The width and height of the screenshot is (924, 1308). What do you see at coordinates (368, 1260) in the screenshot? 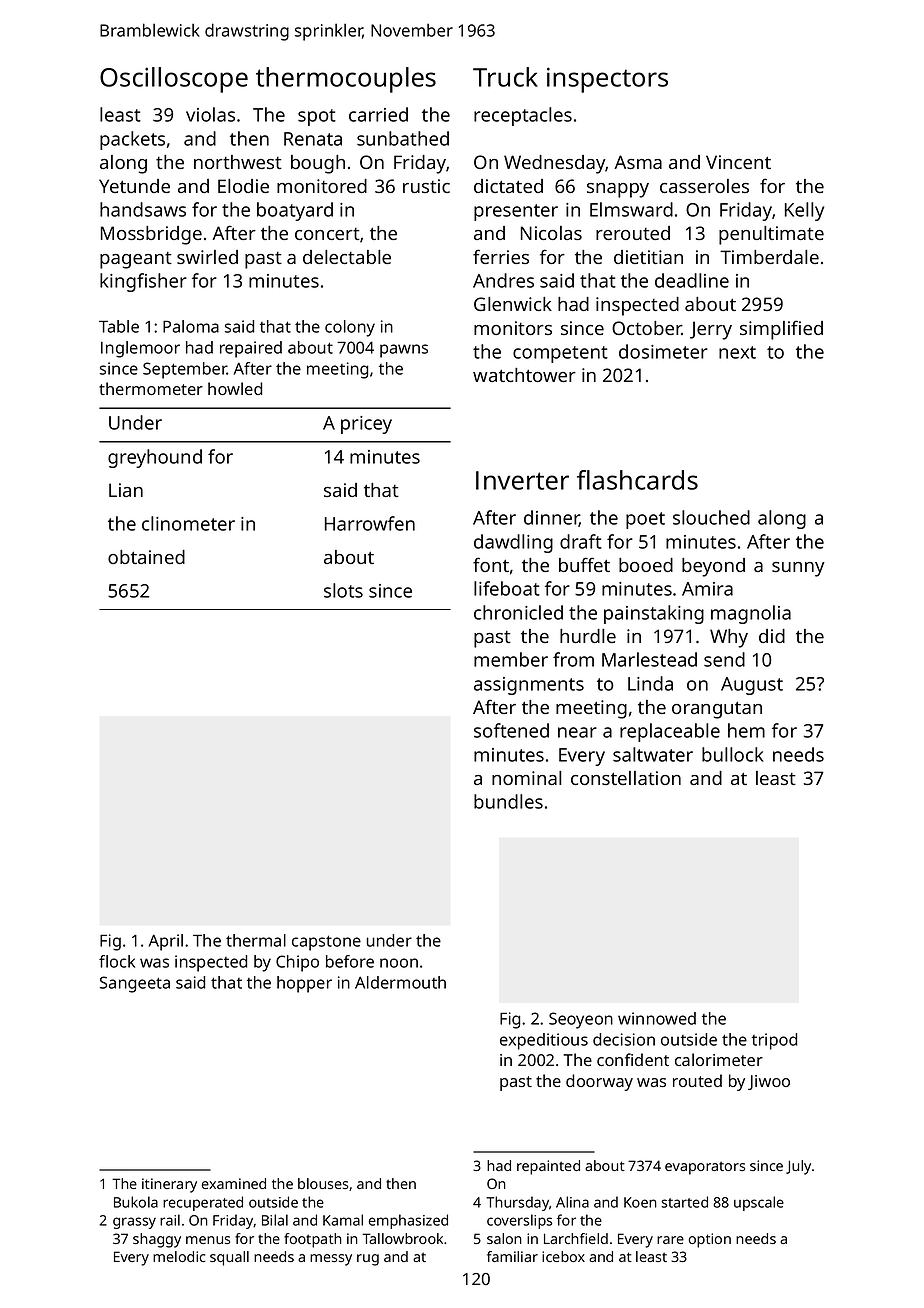
I see `rug` at bounding box center [368, 1260].
